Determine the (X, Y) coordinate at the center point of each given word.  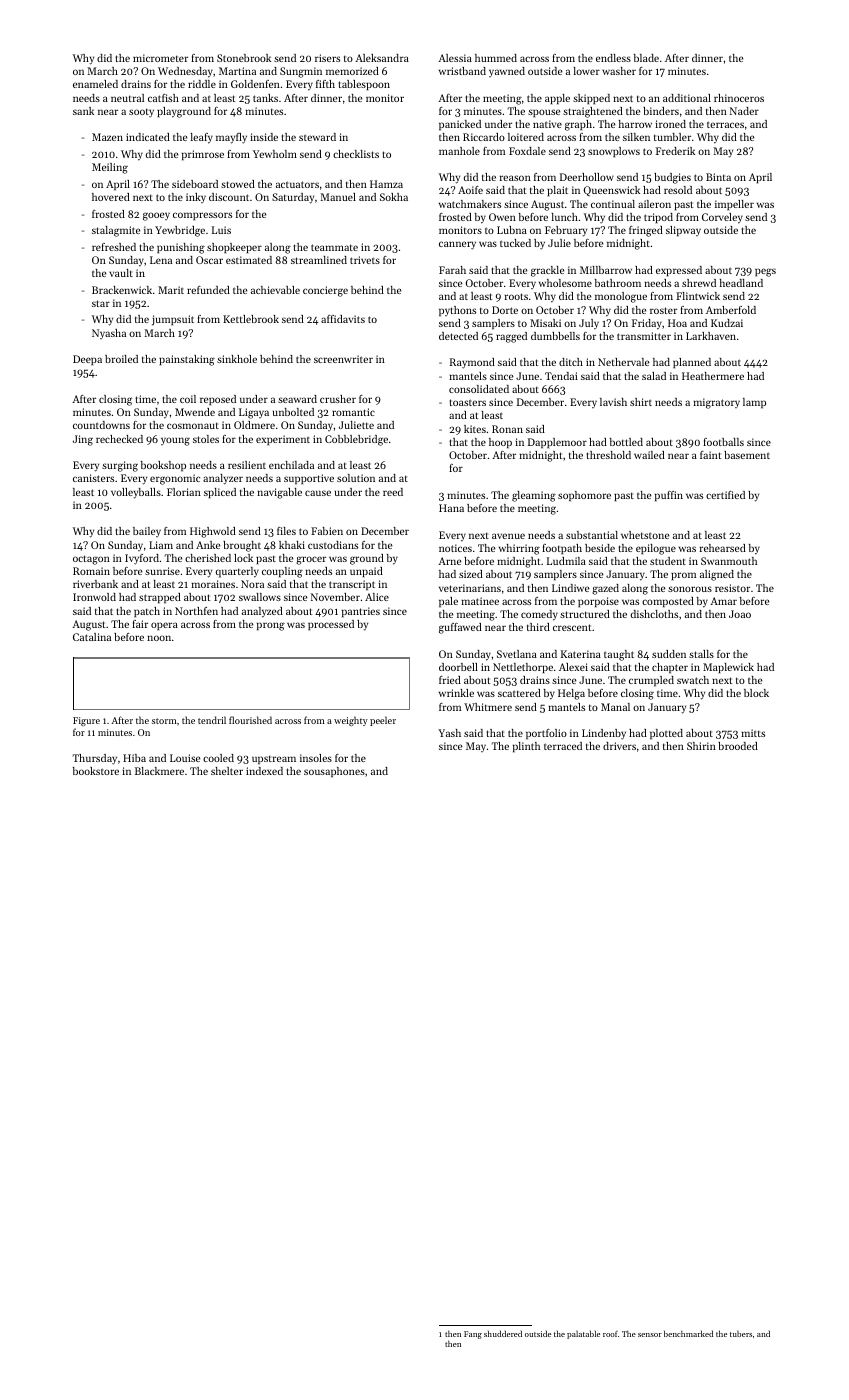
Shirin (701, 746)
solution (356, 478)
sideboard (195, 184)
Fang (473, 1335)
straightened (593, 112)
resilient (247, 465)
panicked (460, 125)
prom (683, 576)
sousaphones (334, 772)
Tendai (561, 376)
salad (654, 376)
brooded (738, 746)
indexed (264, 771)
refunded (208, 290)
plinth (526, 747)
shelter (227, 771)
